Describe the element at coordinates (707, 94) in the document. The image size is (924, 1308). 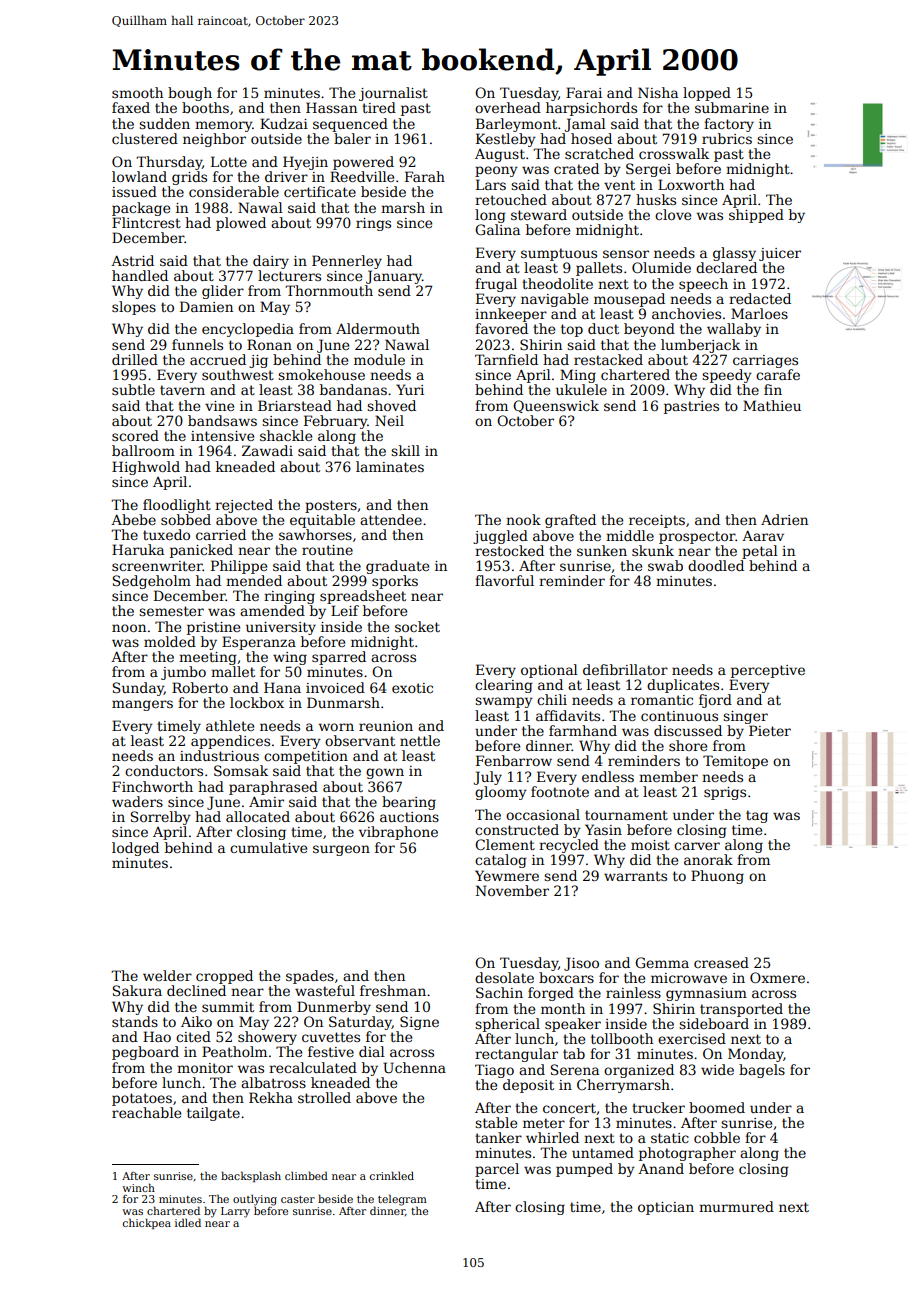
I see `lopped` at that location.
